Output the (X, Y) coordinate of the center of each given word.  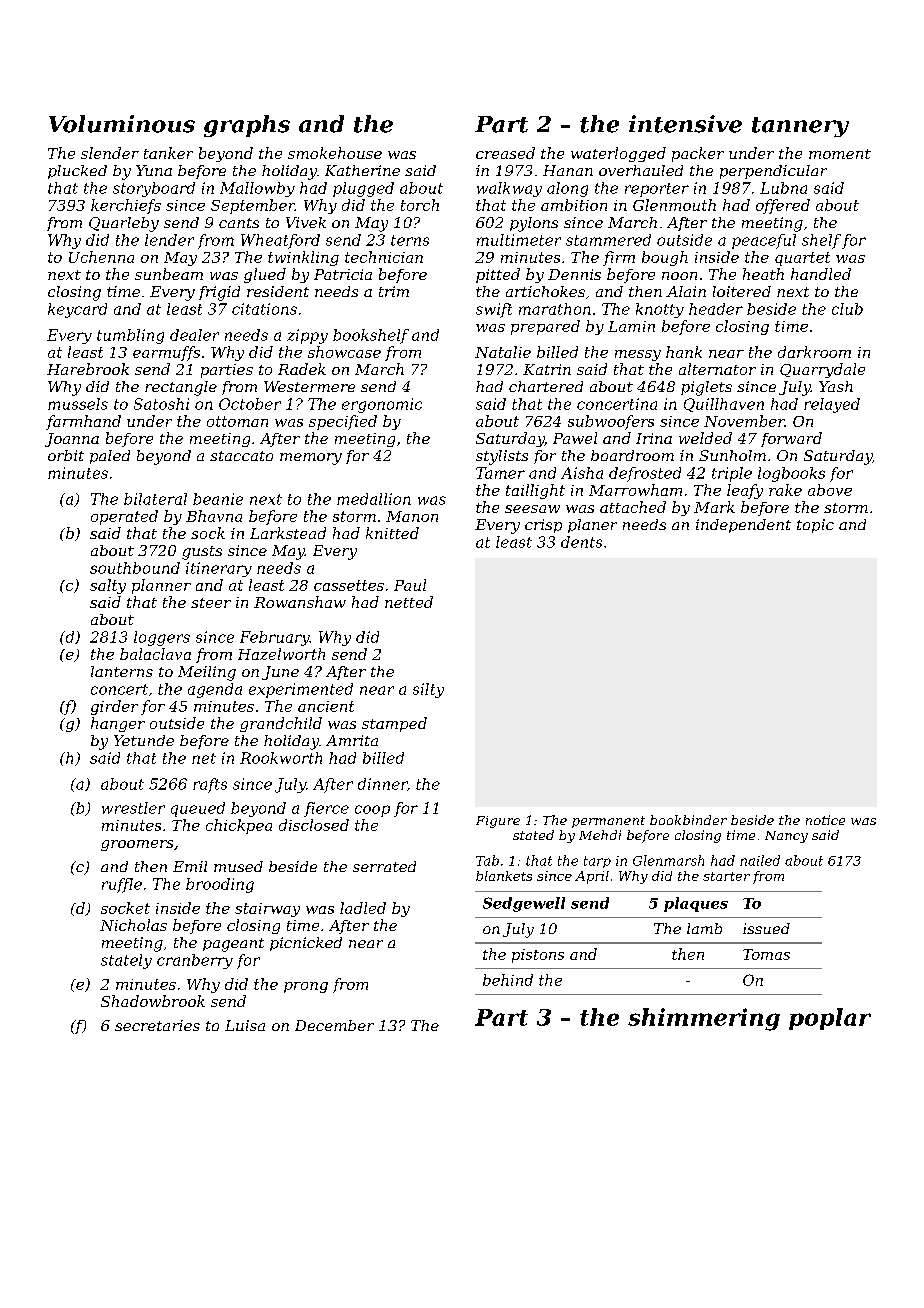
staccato (241, 456)
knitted (392, 533)
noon (679, 276)
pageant (233, 945)
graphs (247, 126)
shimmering (704, 1019)
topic (815, 526)
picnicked (306, 944)
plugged (363, 189)
